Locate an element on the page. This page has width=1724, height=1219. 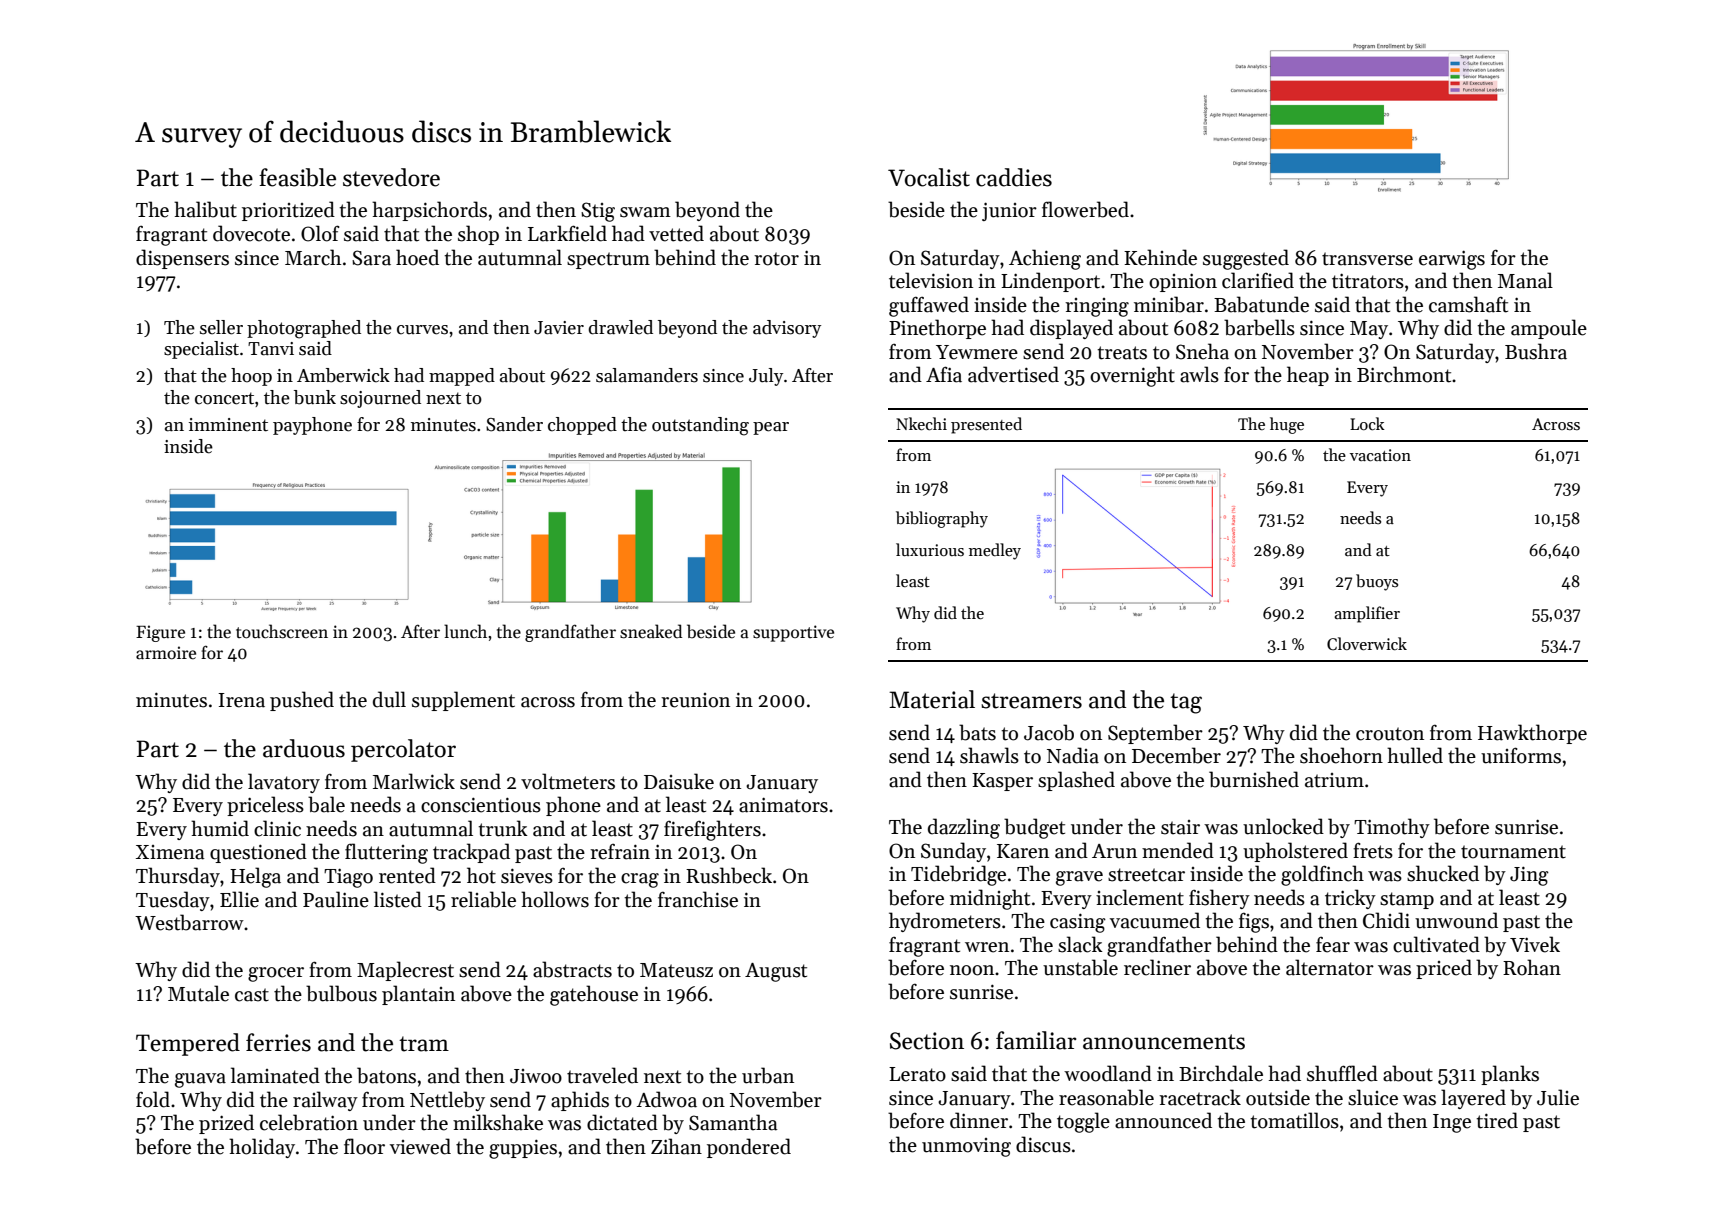
railway is located at coordinates (325, 1101).
